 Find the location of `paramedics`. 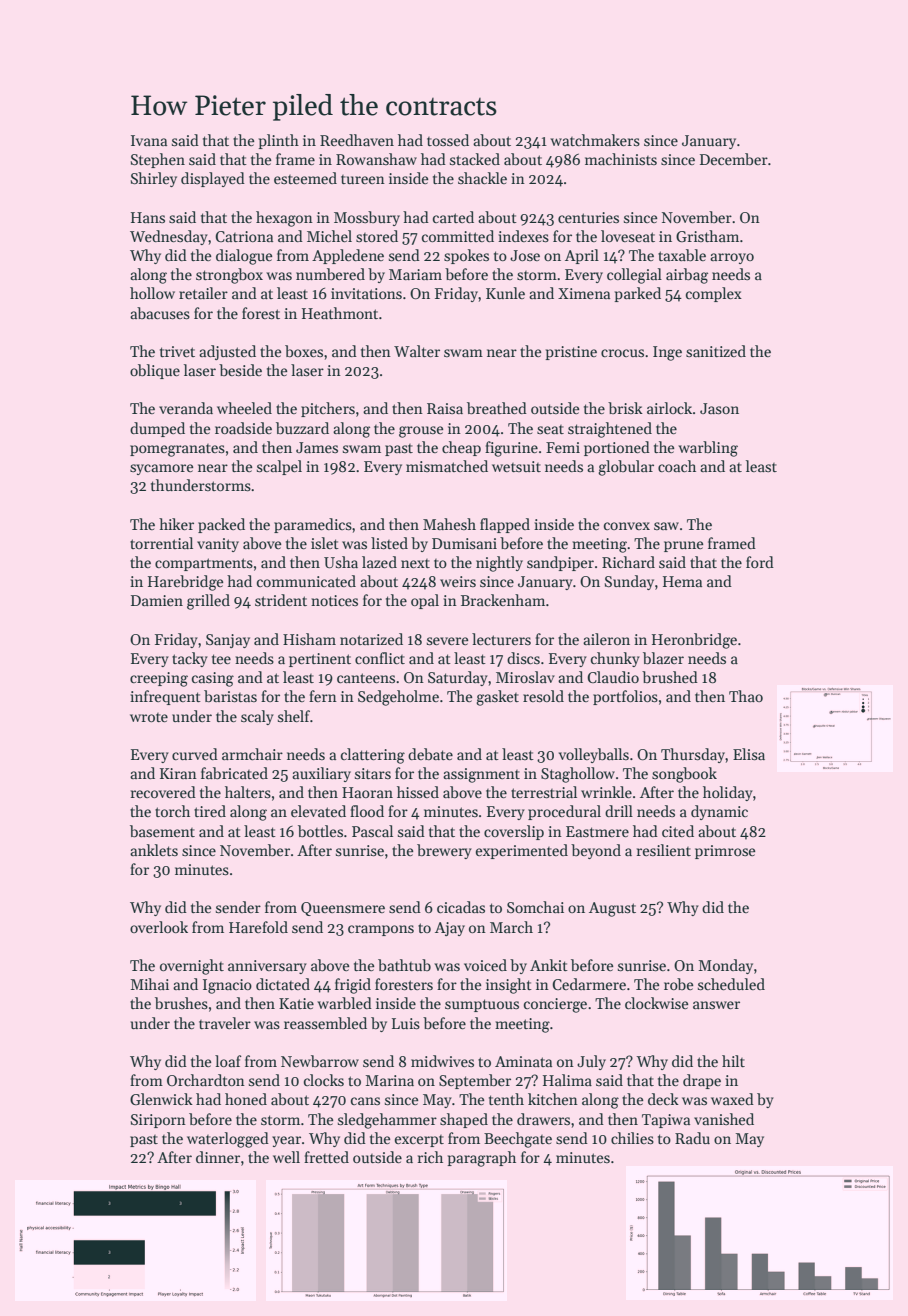

paramedics is located at coordinates (313, 525).
